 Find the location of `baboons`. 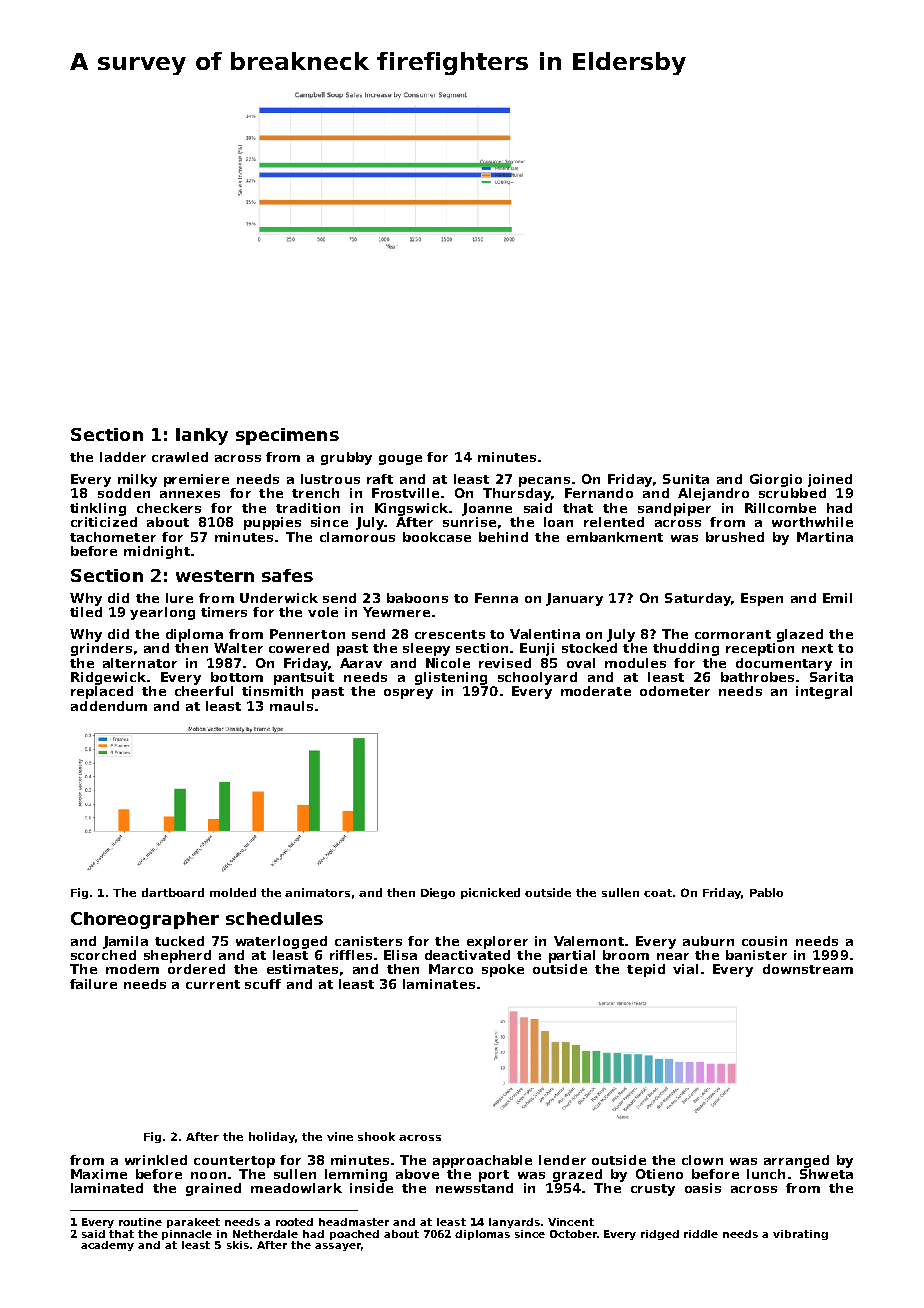

baboons is located at coordinates (417, 598).
